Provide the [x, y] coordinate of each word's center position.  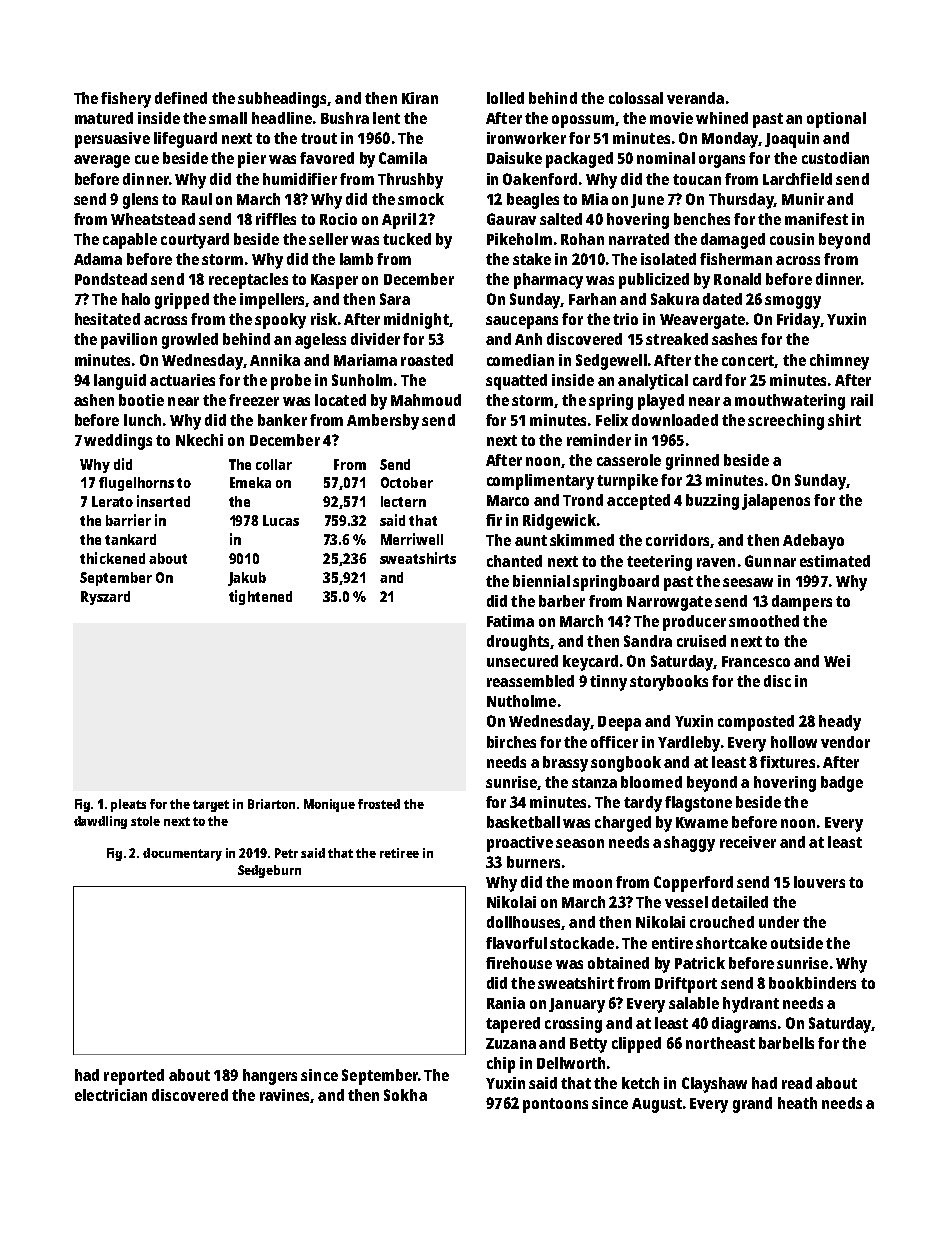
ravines [284, 1095]
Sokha [405, 1095]
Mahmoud [426, 400]
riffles [276, 219]
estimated [835, 561]
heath [797, 1103]
